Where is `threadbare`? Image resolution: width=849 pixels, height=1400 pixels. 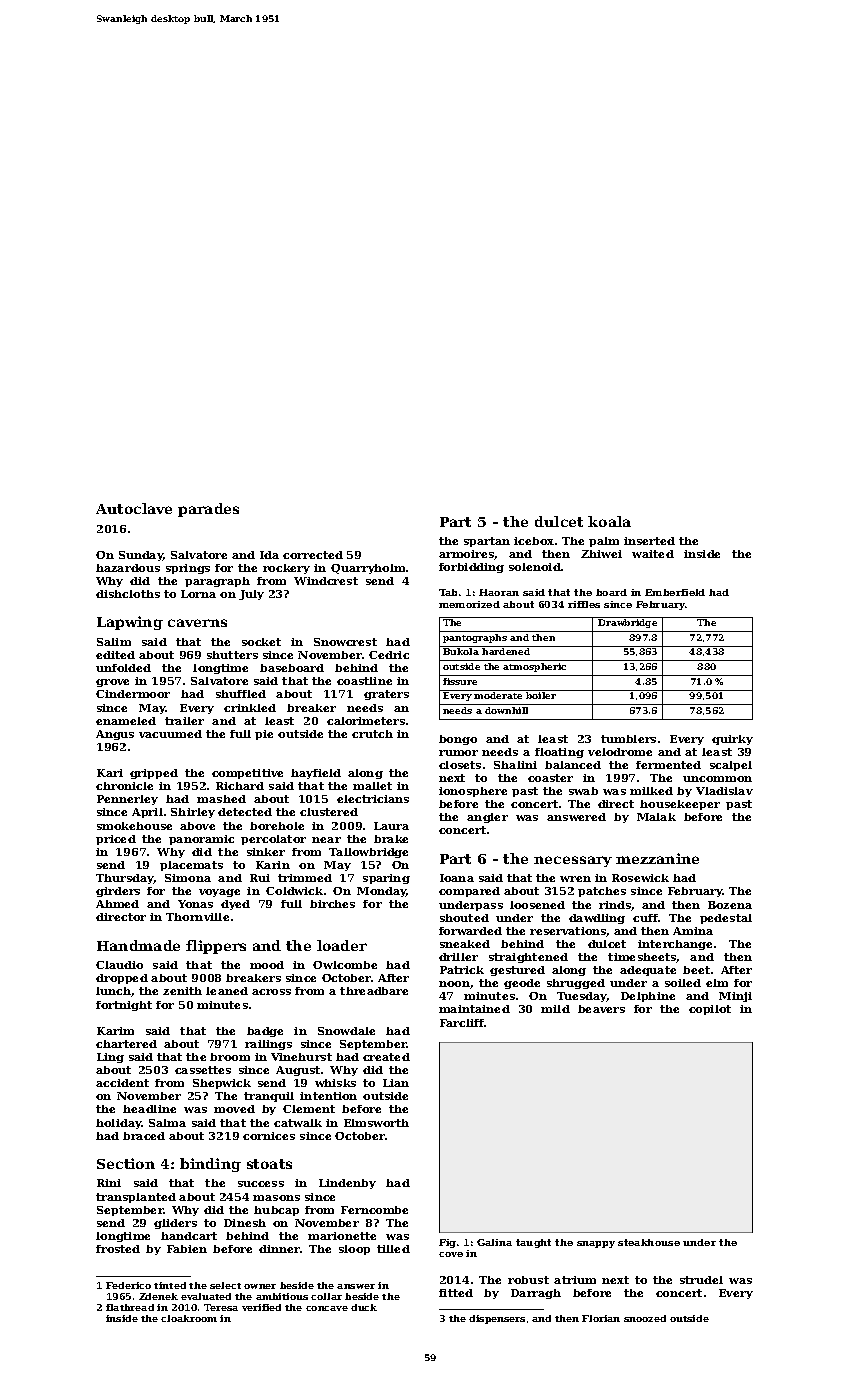 threadbare is located at coordinates (374, 991).
